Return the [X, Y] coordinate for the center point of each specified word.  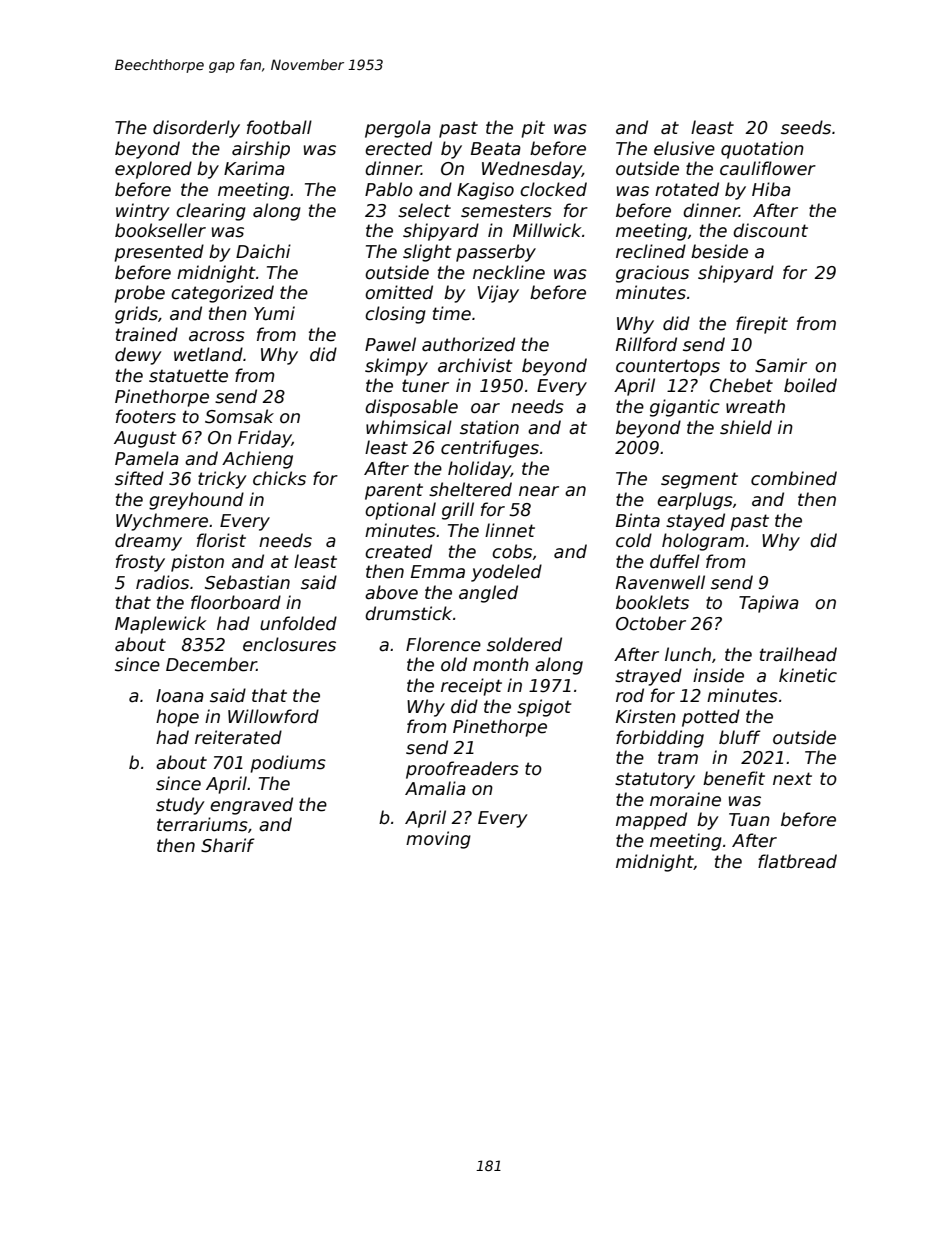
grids [136, 315]
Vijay [498, 294]
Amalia [435, 788]
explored [153, 170]
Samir [781, 365]
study [180, 806]
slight [427, 253]
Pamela [147, 458]
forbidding [660, 739]
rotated [687, 189]
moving [438, 840]
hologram [703, 542]
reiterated [238, 737]
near [539, 491]
